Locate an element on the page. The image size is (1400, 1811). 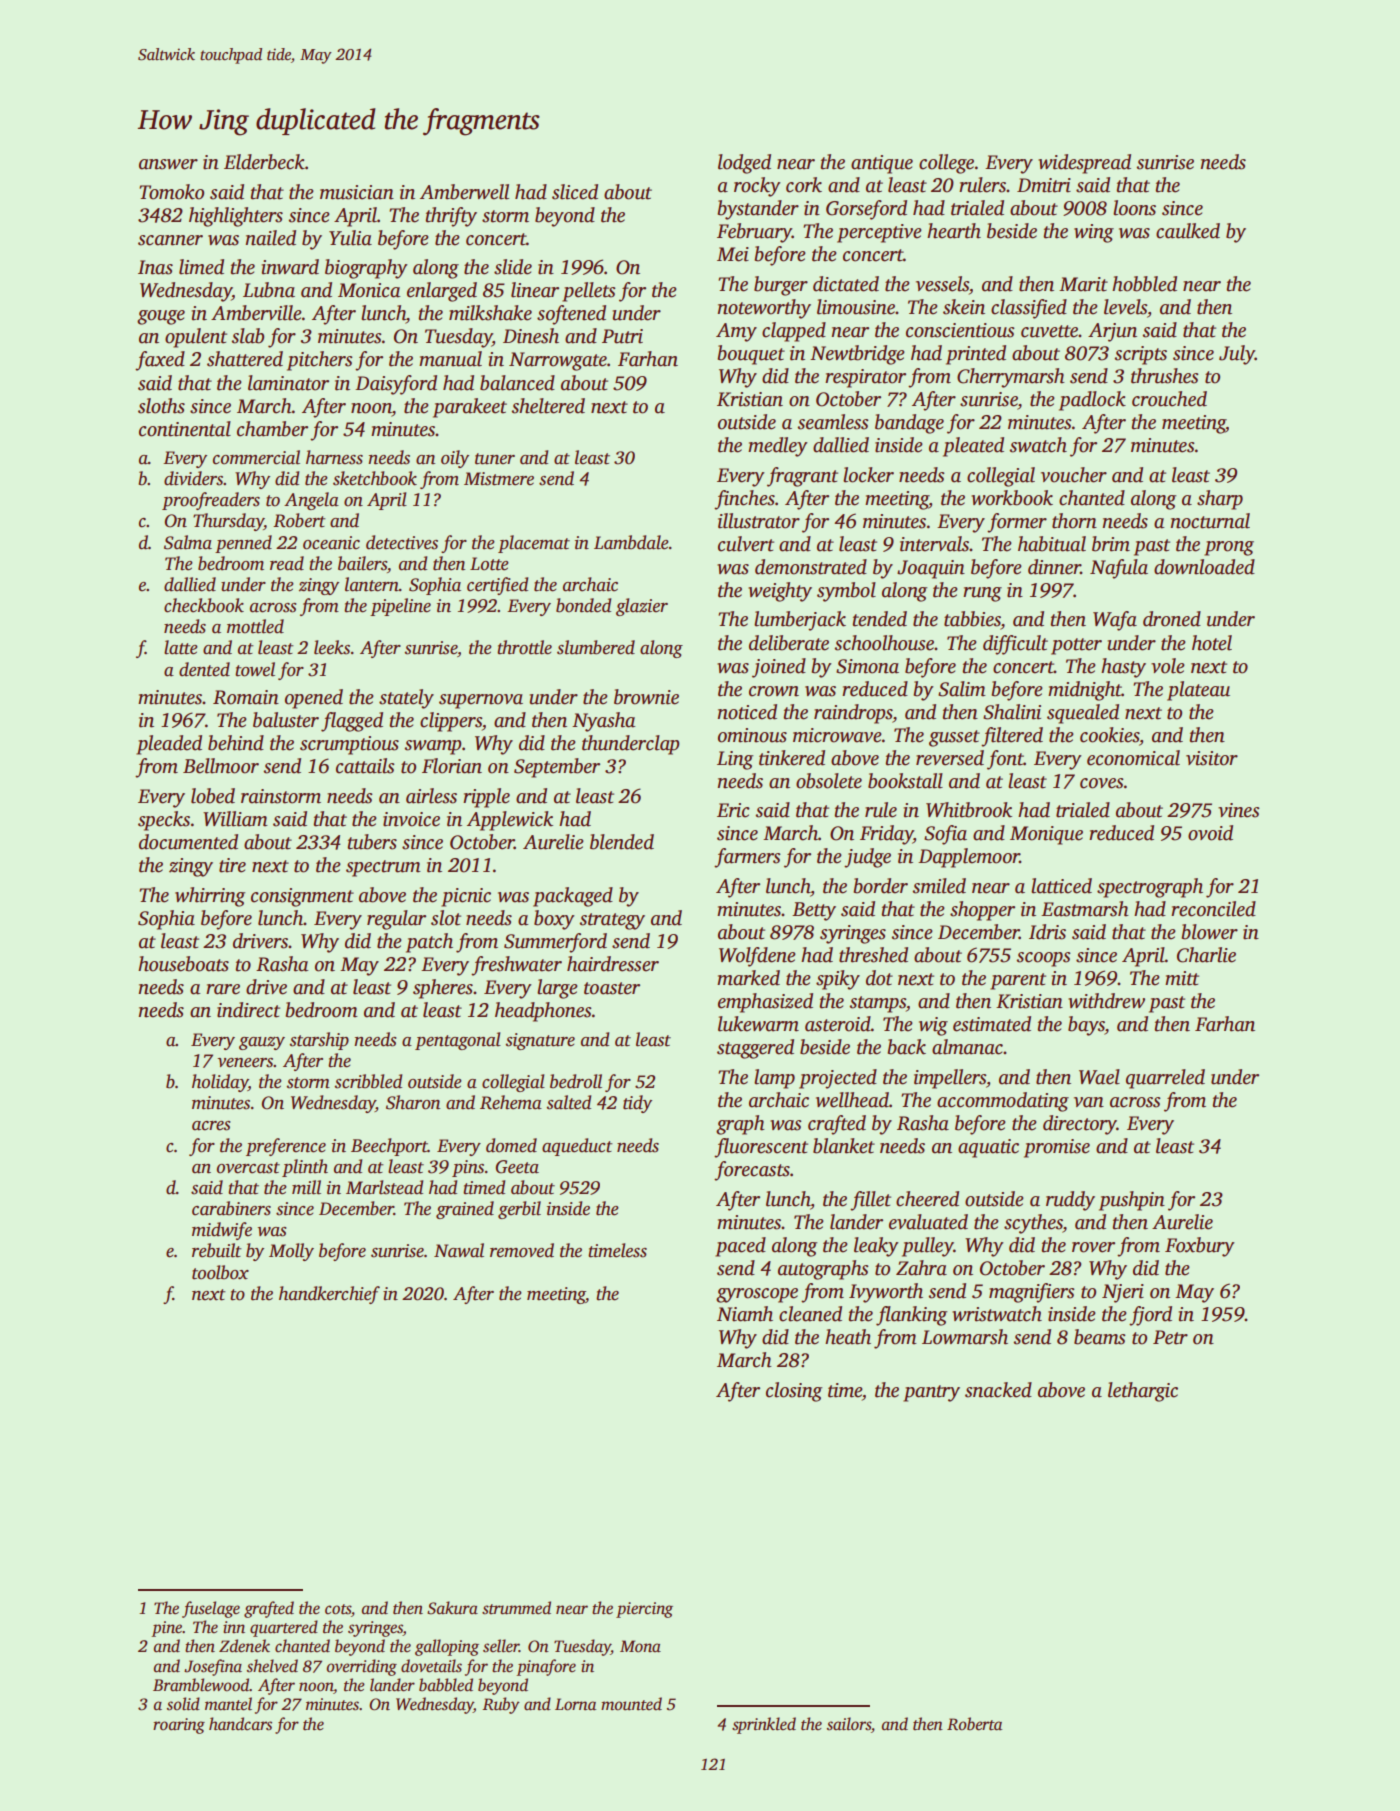
specks is located at coordinates (164, 821).
